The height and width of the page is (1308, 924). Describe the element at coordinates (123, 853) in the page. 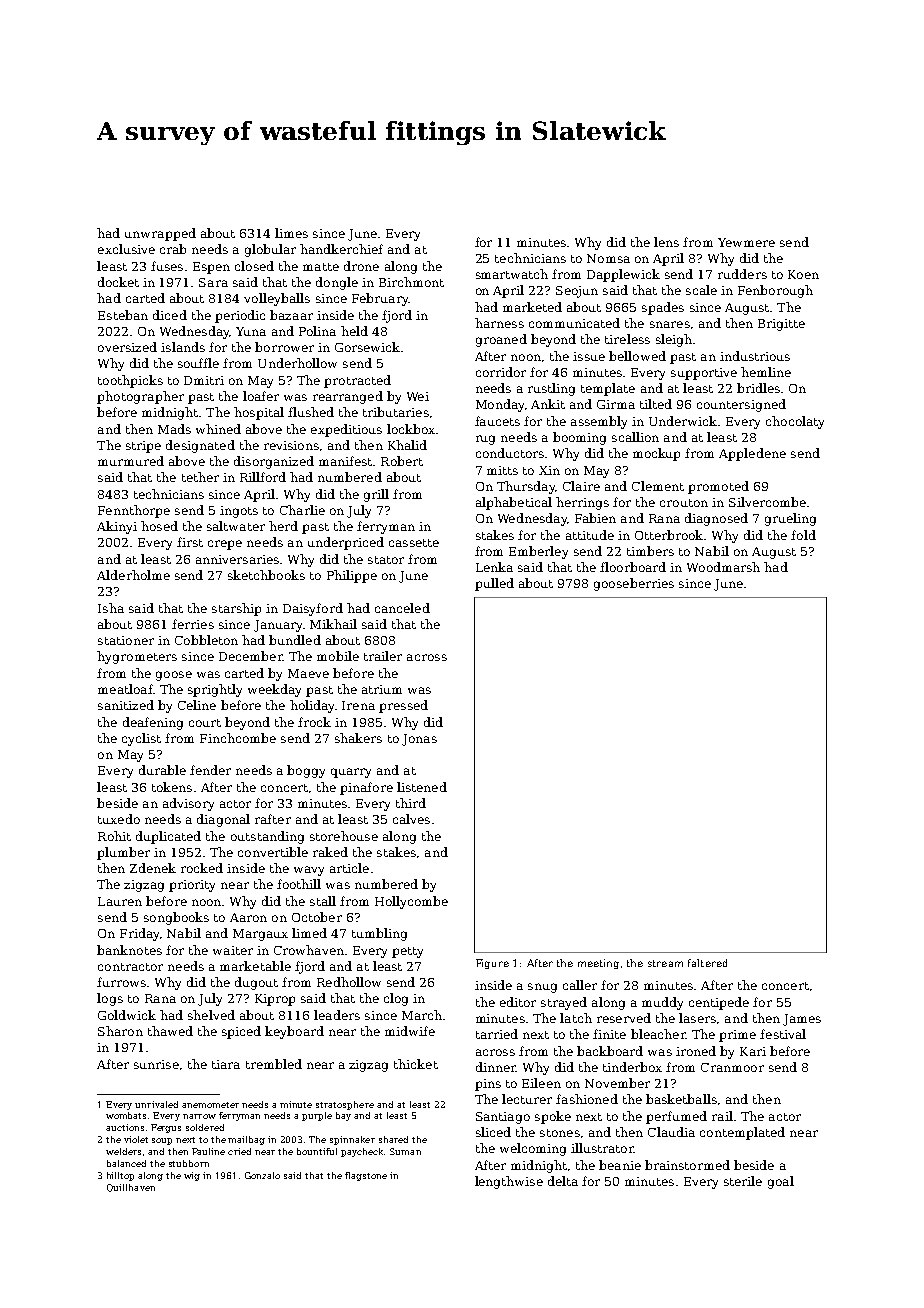

I see `plumber` at that location.
